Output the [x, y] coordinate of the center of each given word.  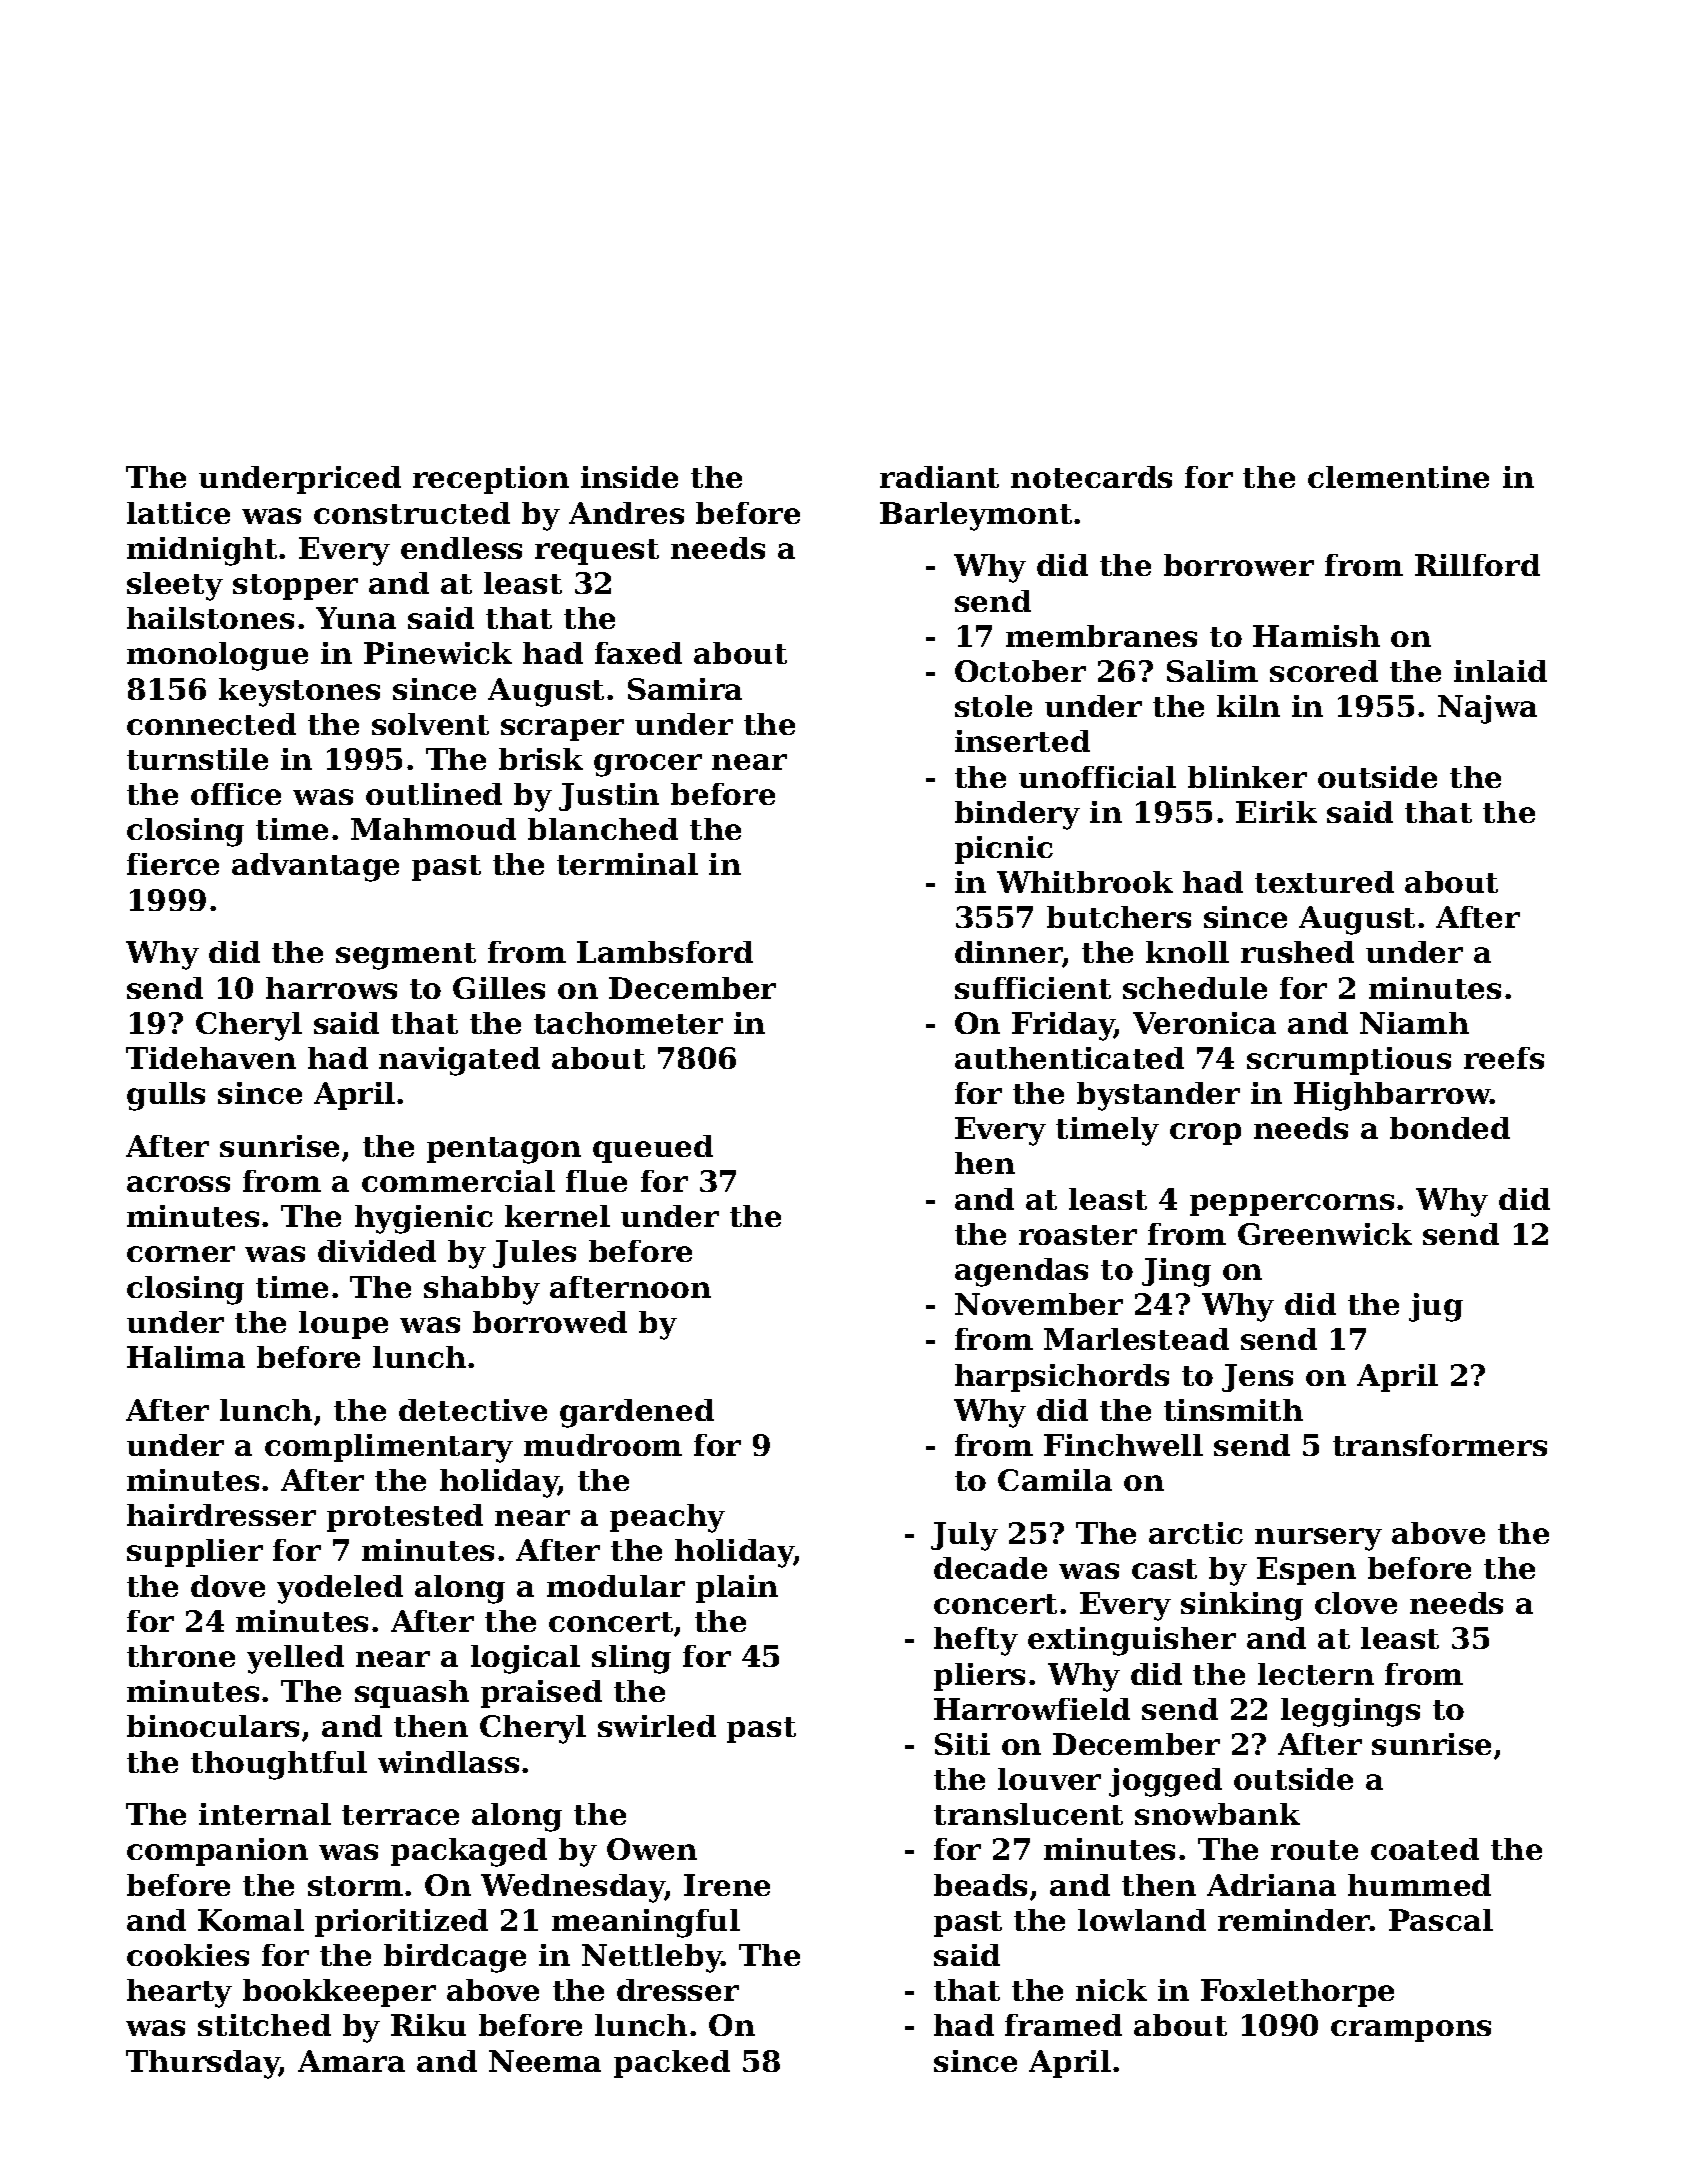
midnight [202, 551]
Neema [545, 2061]
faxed [638, 653]
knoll [1187, 952]
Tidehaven [211, 1058]
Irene [727, 1885]
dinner [1009, 954]
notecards [1091, 477]
